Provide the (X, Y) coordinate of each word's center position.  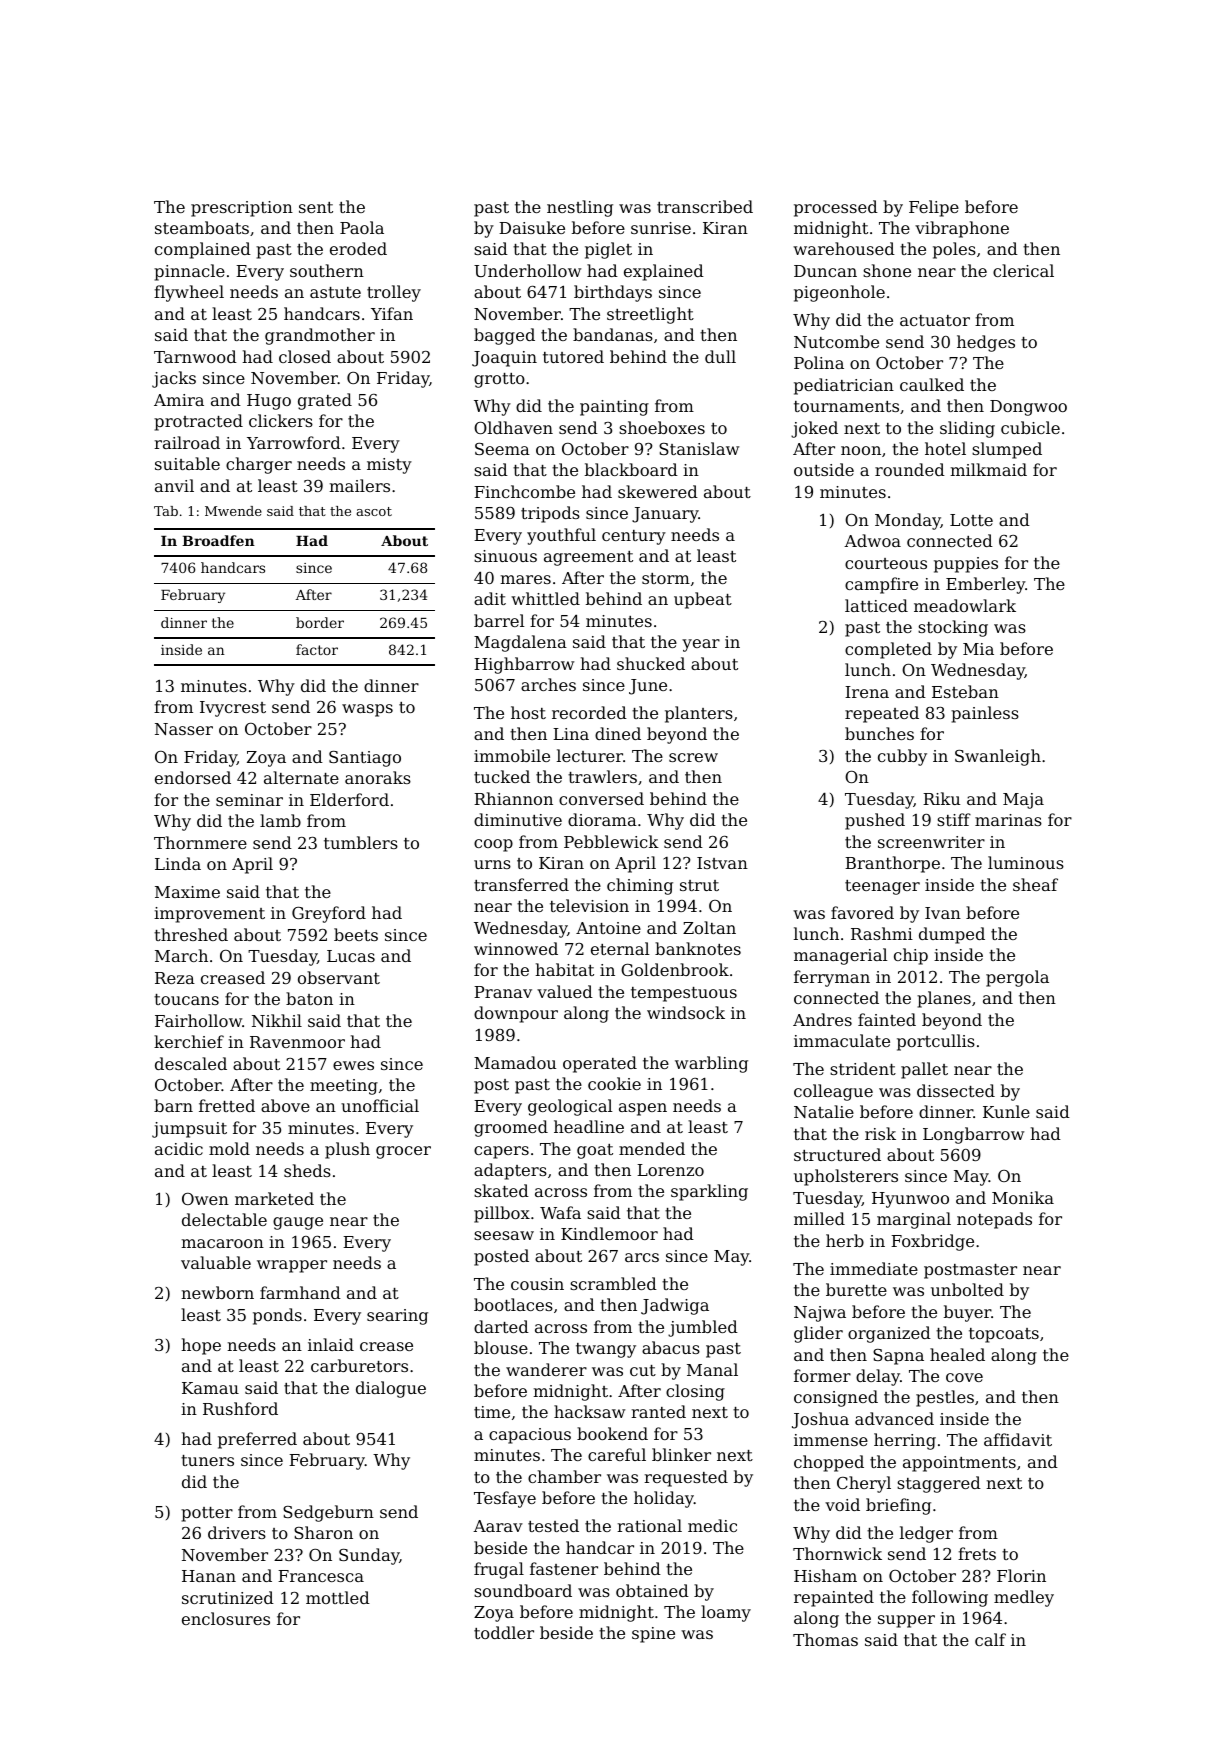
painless (985, 714)
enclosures (226, 1618)
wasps (367, 710)
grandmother (320, 336)
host (528, 712)
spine (653, 1635)
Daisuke (532, 227)
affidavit (1018, 1439)
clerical (1023, 270)
